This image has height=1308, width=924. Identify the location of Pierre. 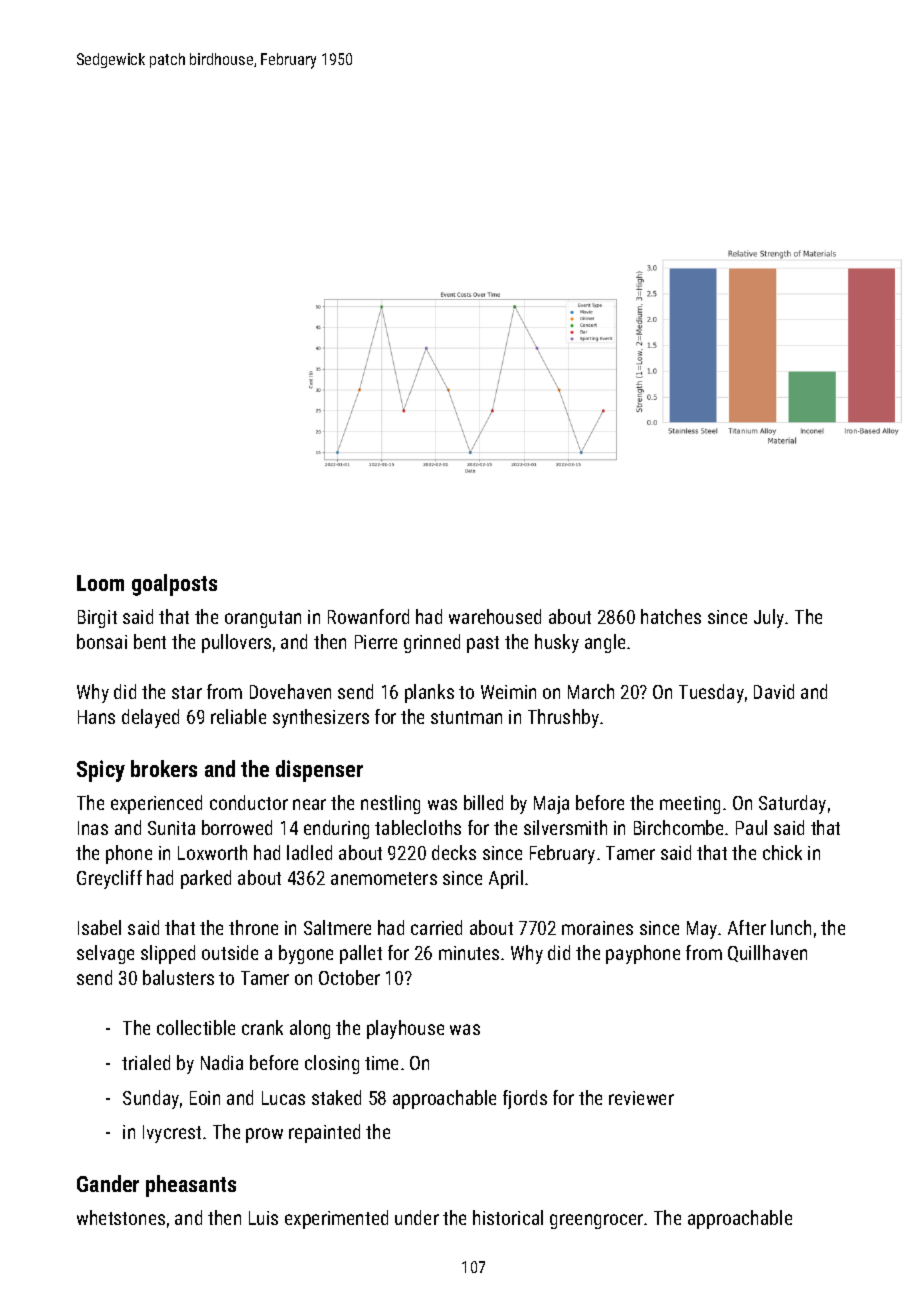
(376, 642).
